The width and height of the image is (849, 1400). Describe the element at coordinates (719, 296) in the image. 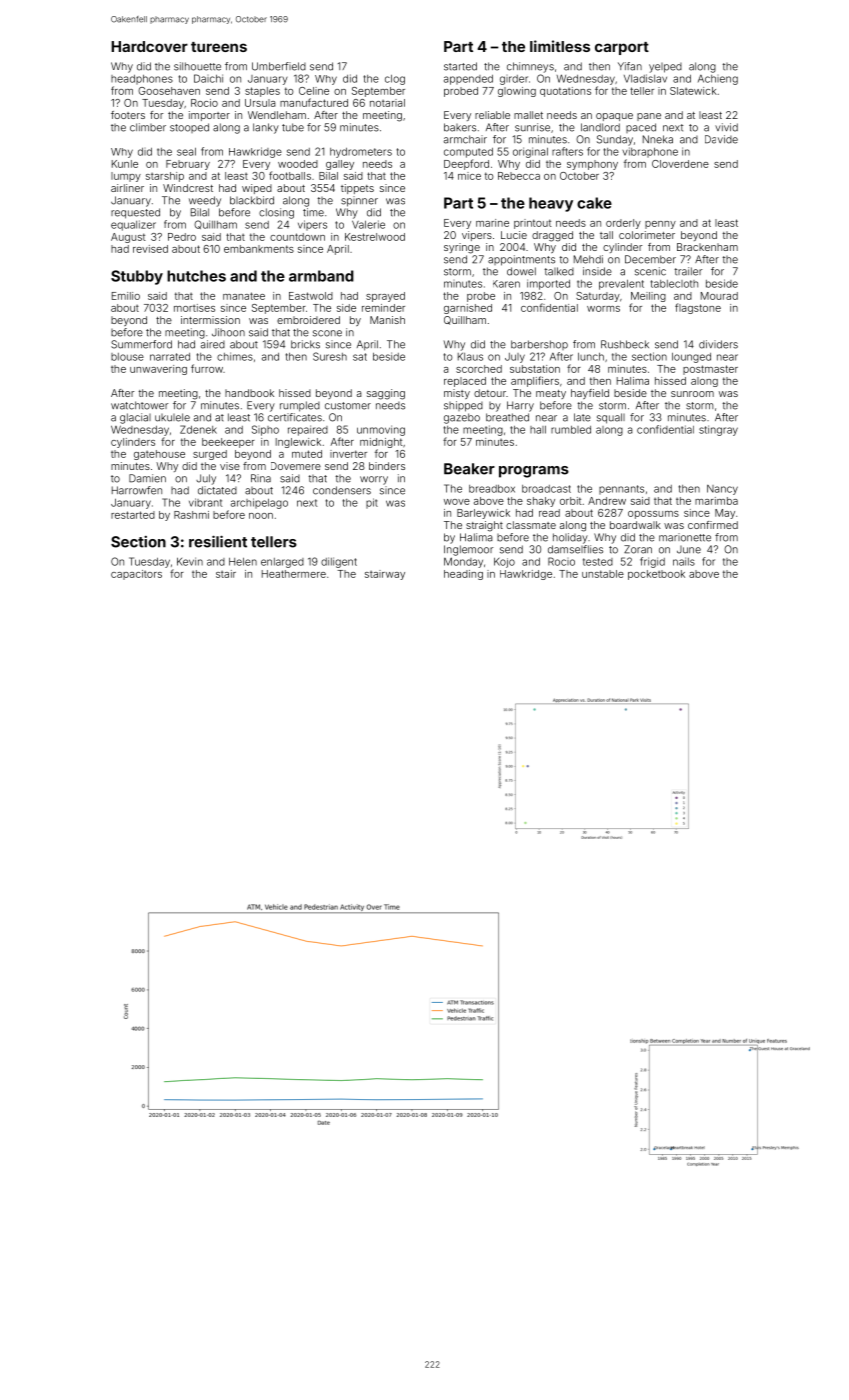

I see `Mourad` at that location.
